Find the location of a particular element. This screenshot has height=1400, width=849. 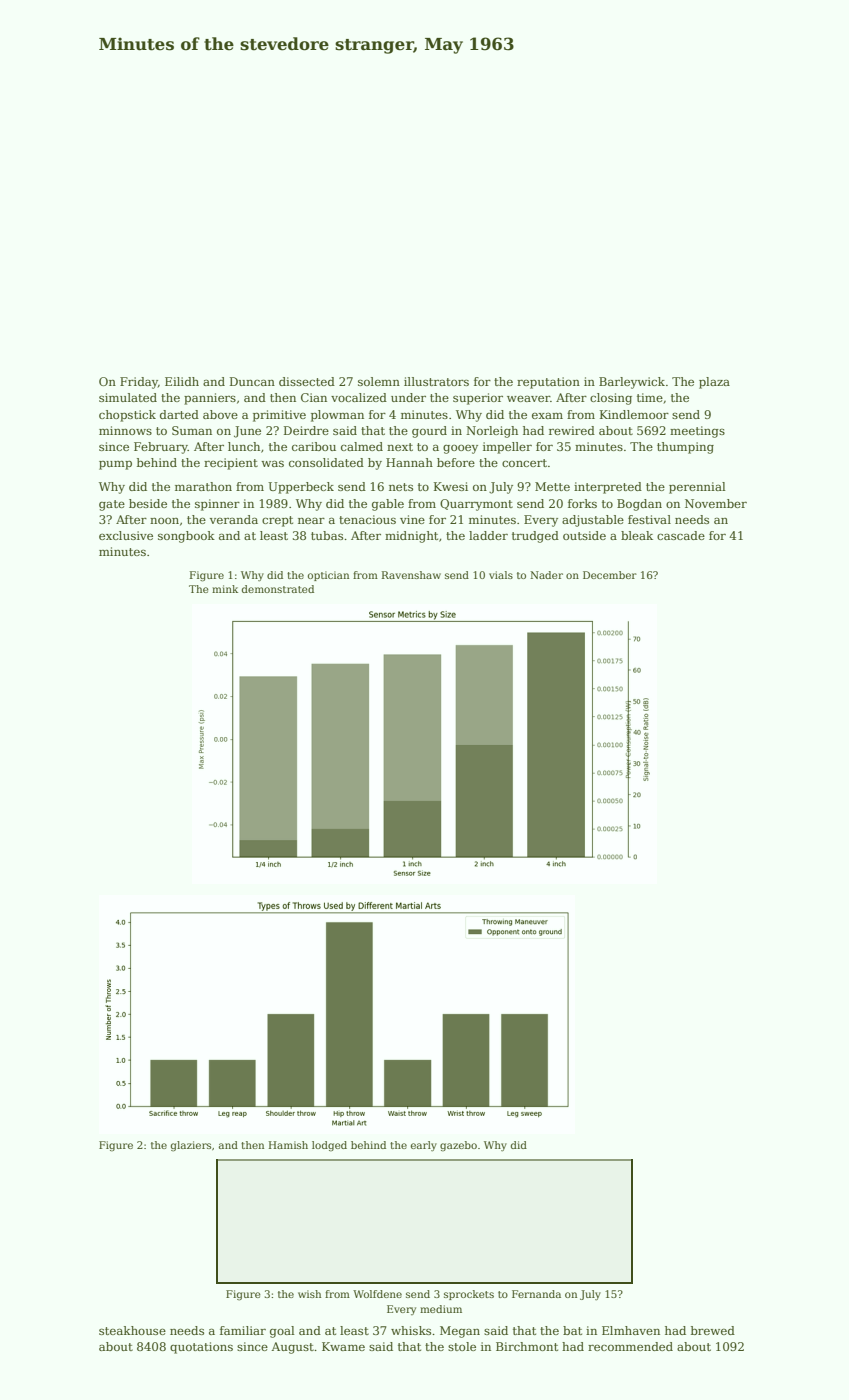

interpreted is located at coordinates (608, 488).
